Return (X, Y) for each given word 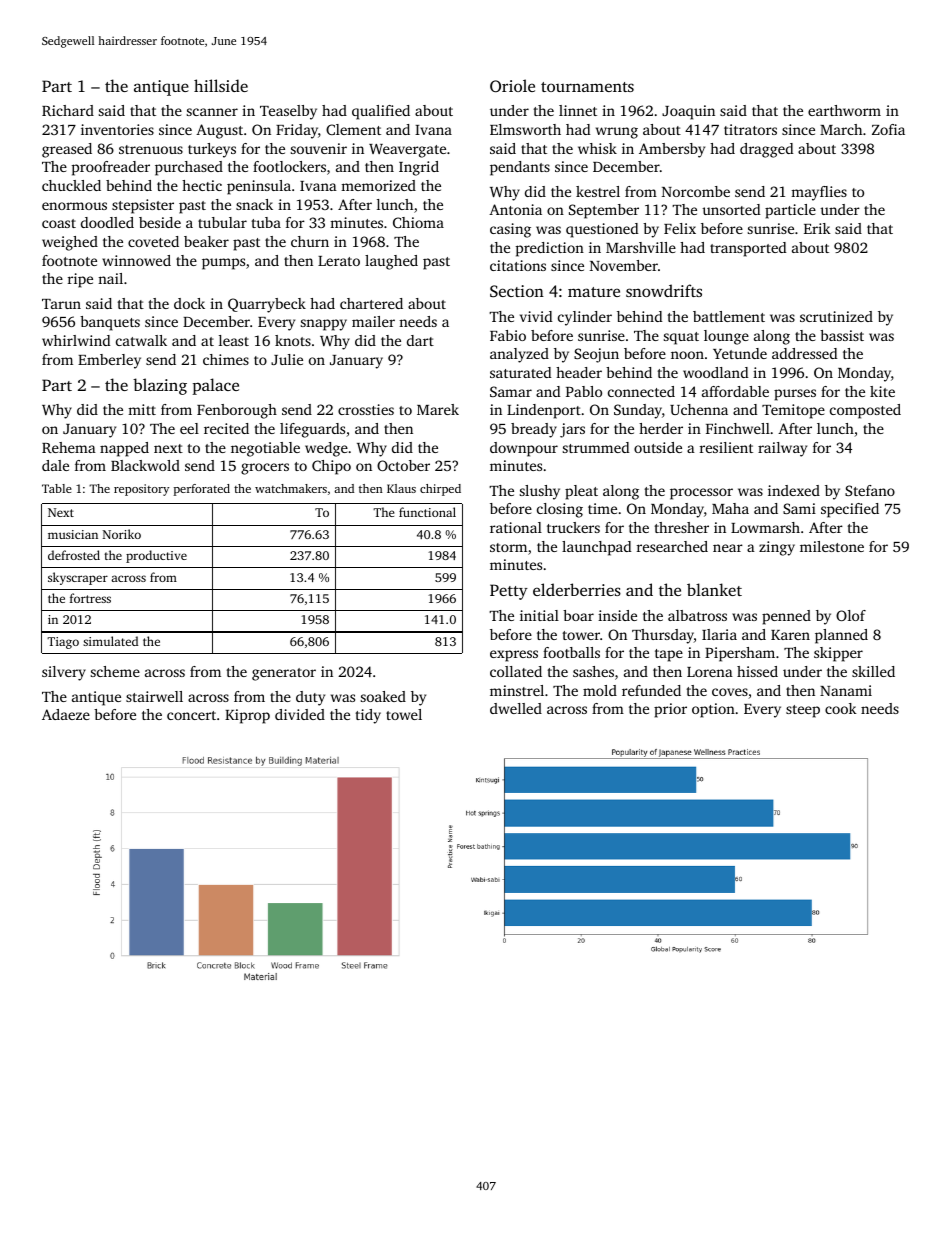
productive (156, 556)
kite (882, 391)
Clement (353, 129)
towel (404, 714)
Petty (509, 592)
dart (420, 340)
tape (669, 655)
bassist (842, 335)
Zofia (888, 129)
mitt (142, 409)
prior (670, 710)
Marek (438, 409)
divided (300, 714)
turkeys (212, 150)
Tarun (61, 304)
